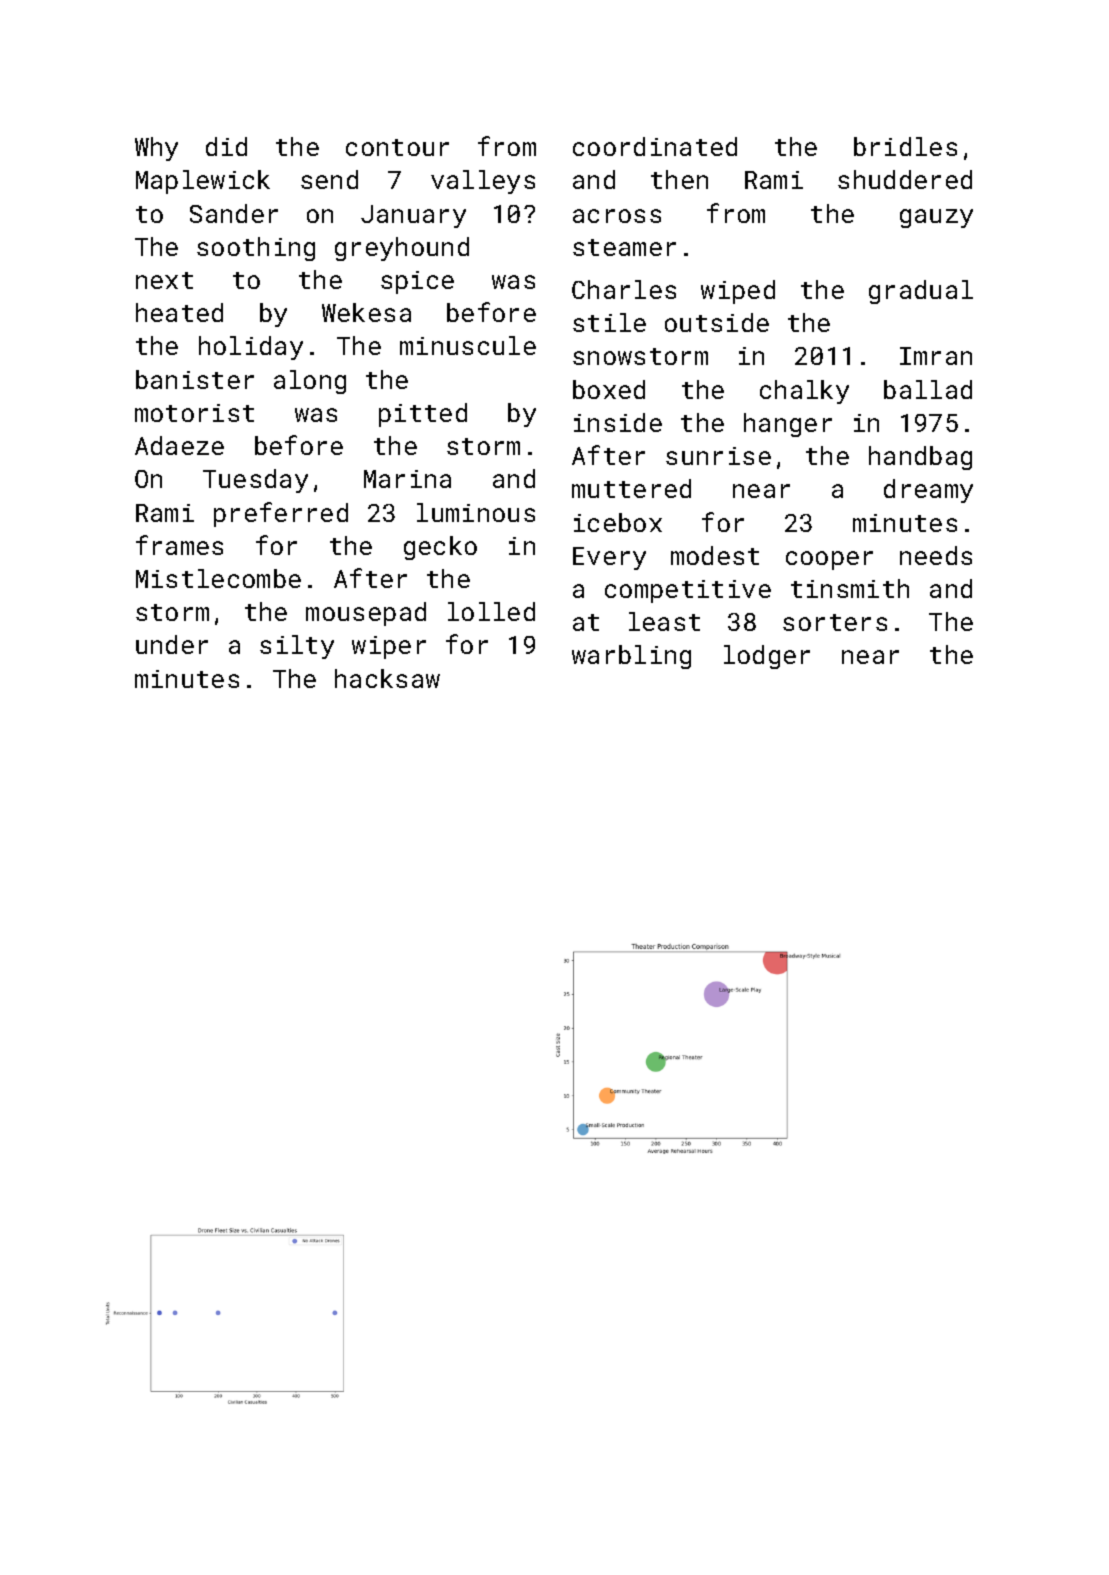 This document has height=1575, width=1109. Describe the element at coordinates (631, 657) in the document. I see `warbling` at that location.
